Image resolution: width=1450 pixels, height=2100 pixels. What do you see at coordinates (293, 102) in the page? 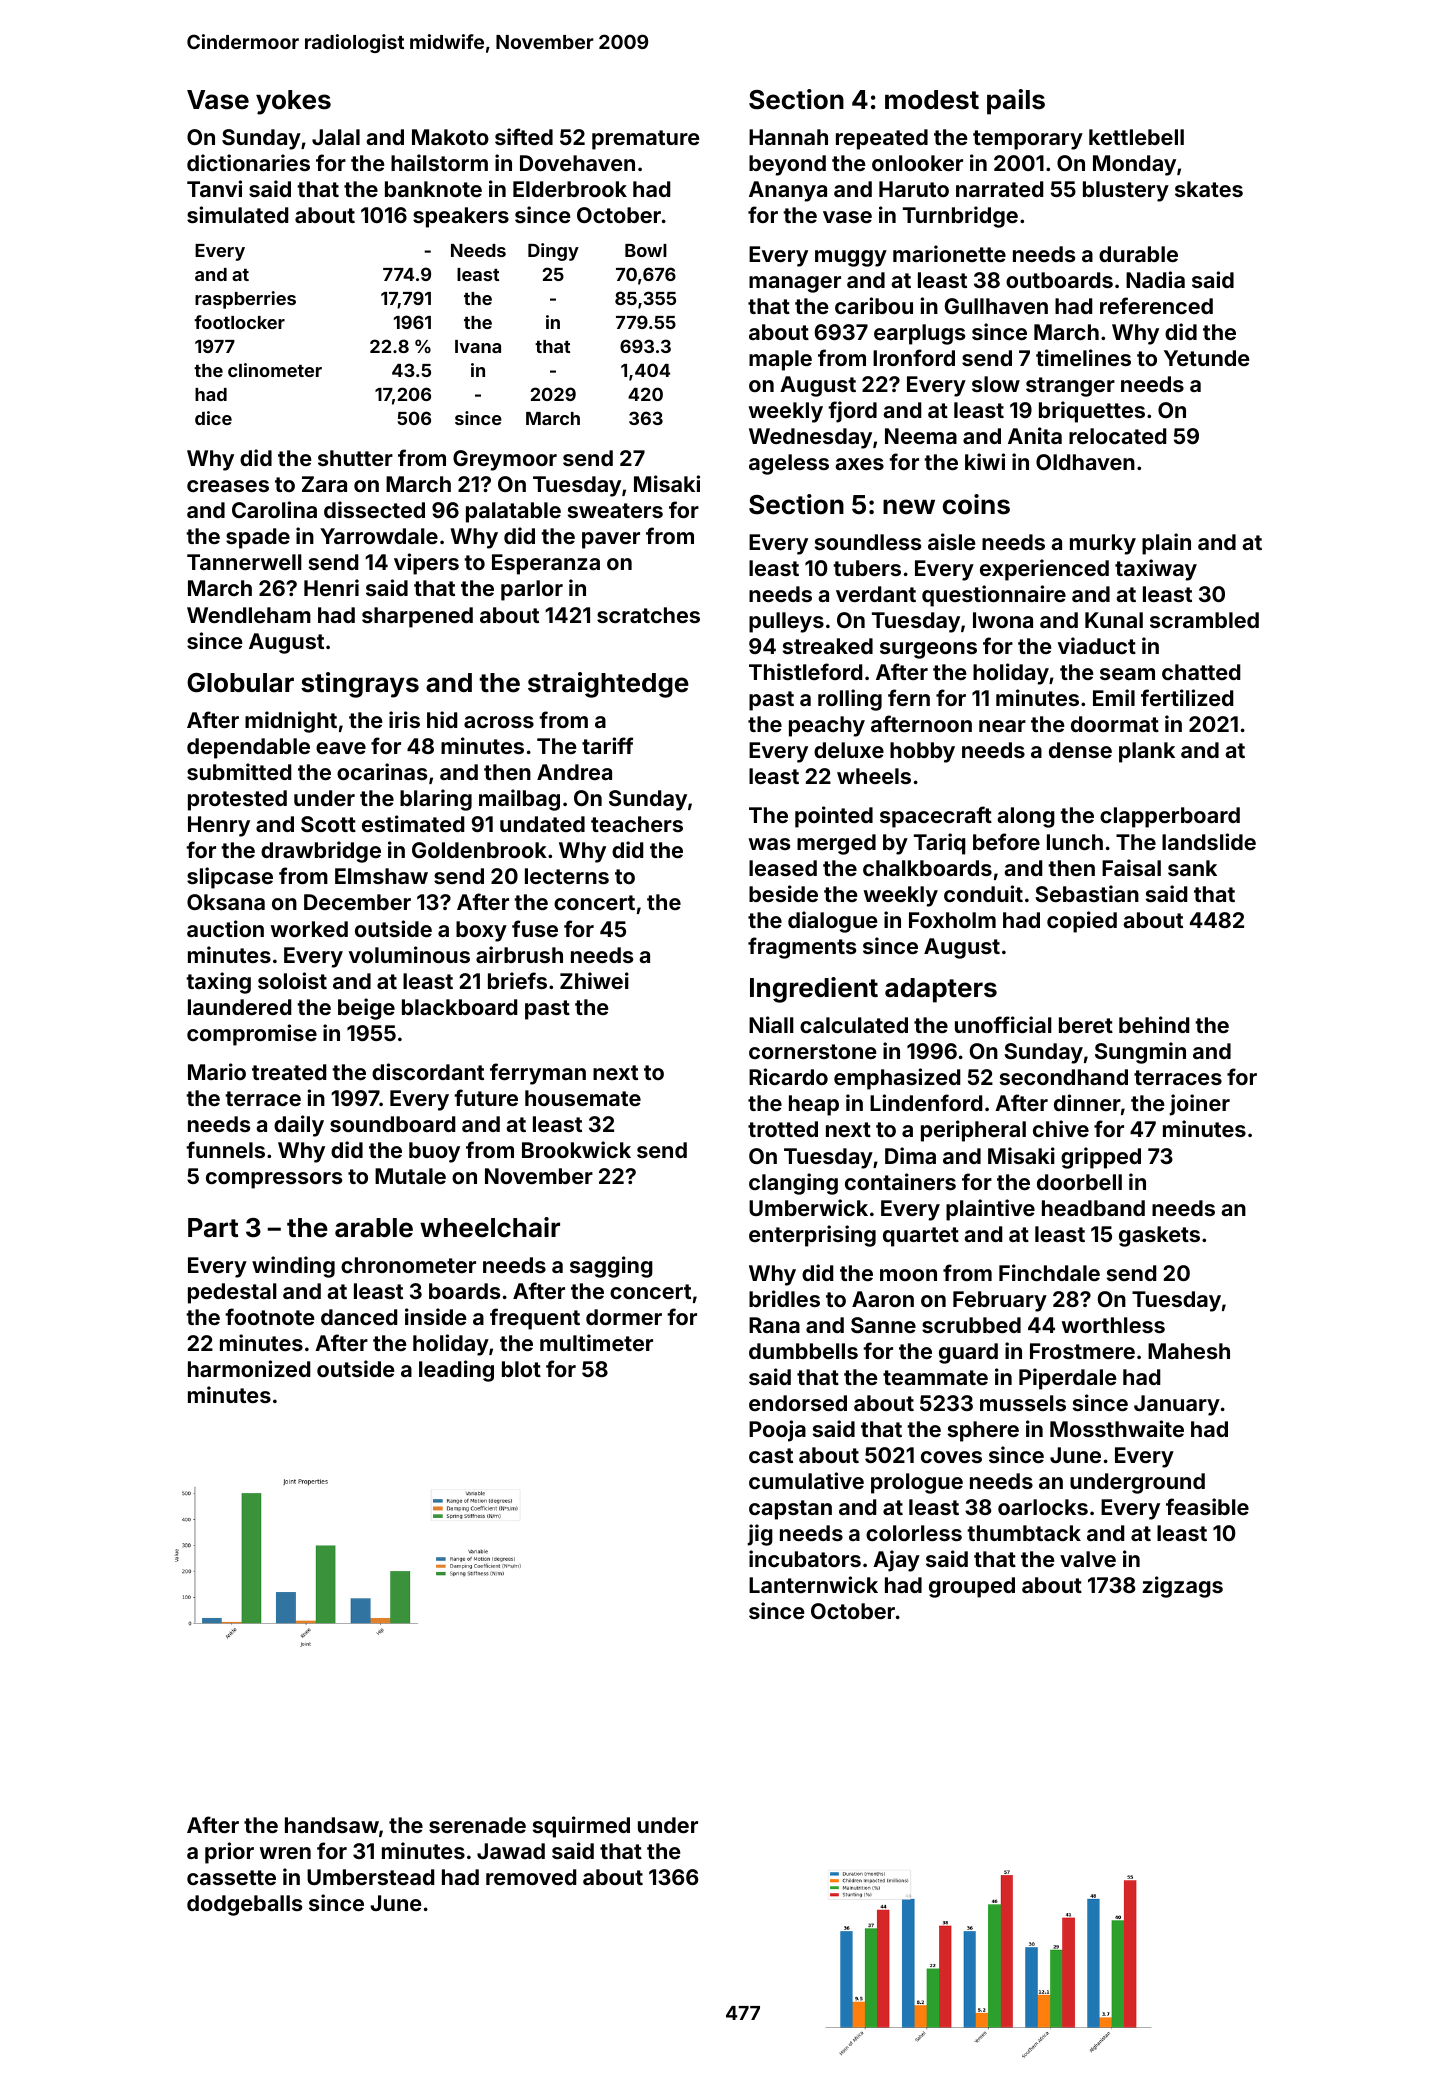
I see `yokes` at bounding box center [293, 102].
